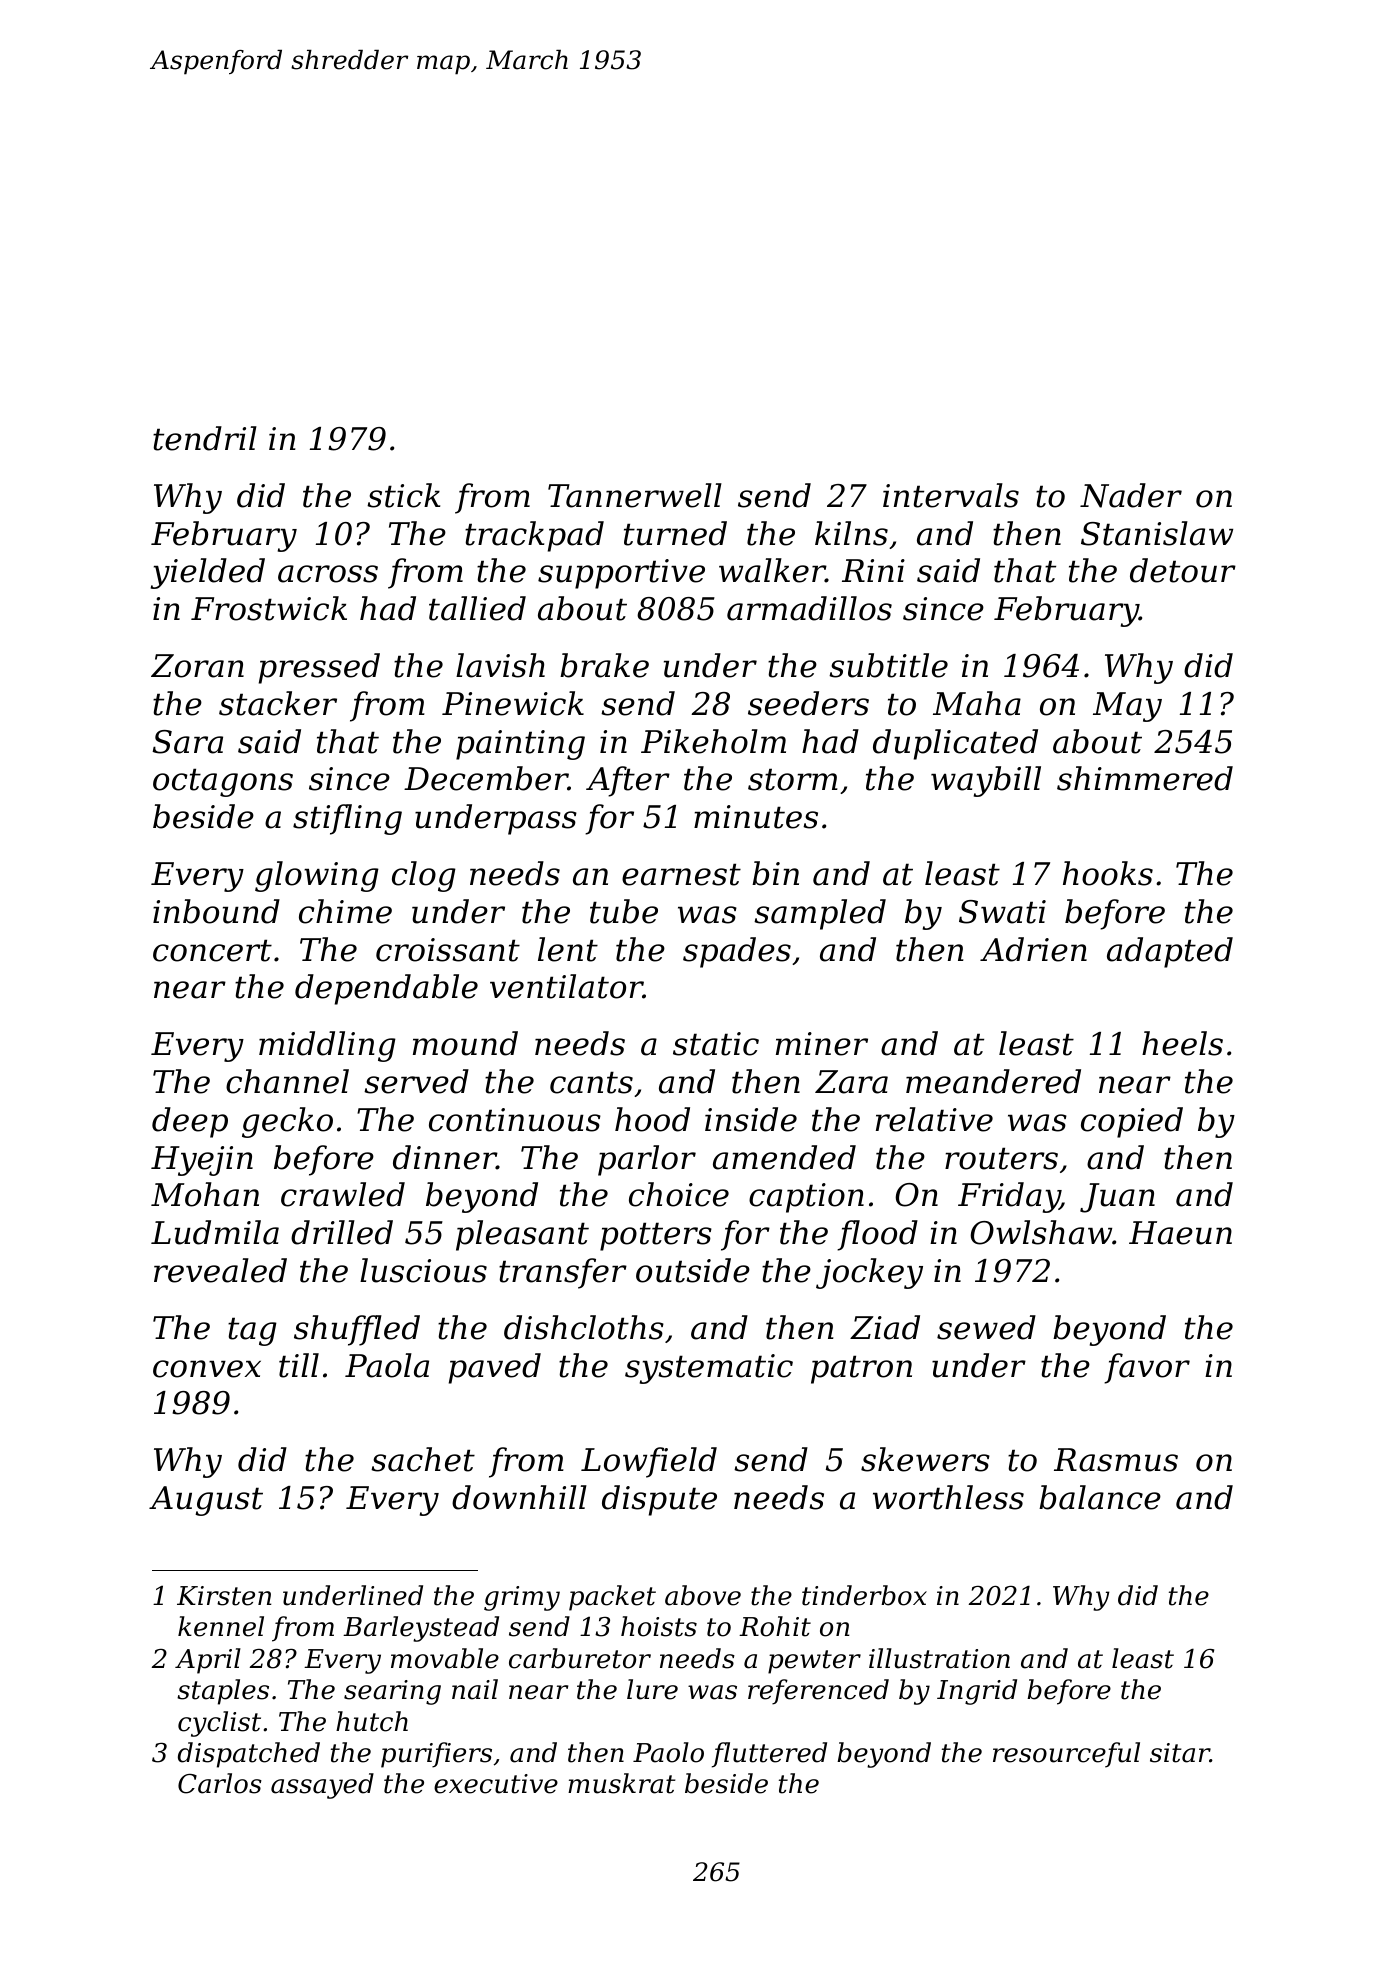  I want to click on tendril, so click(205, 438).
